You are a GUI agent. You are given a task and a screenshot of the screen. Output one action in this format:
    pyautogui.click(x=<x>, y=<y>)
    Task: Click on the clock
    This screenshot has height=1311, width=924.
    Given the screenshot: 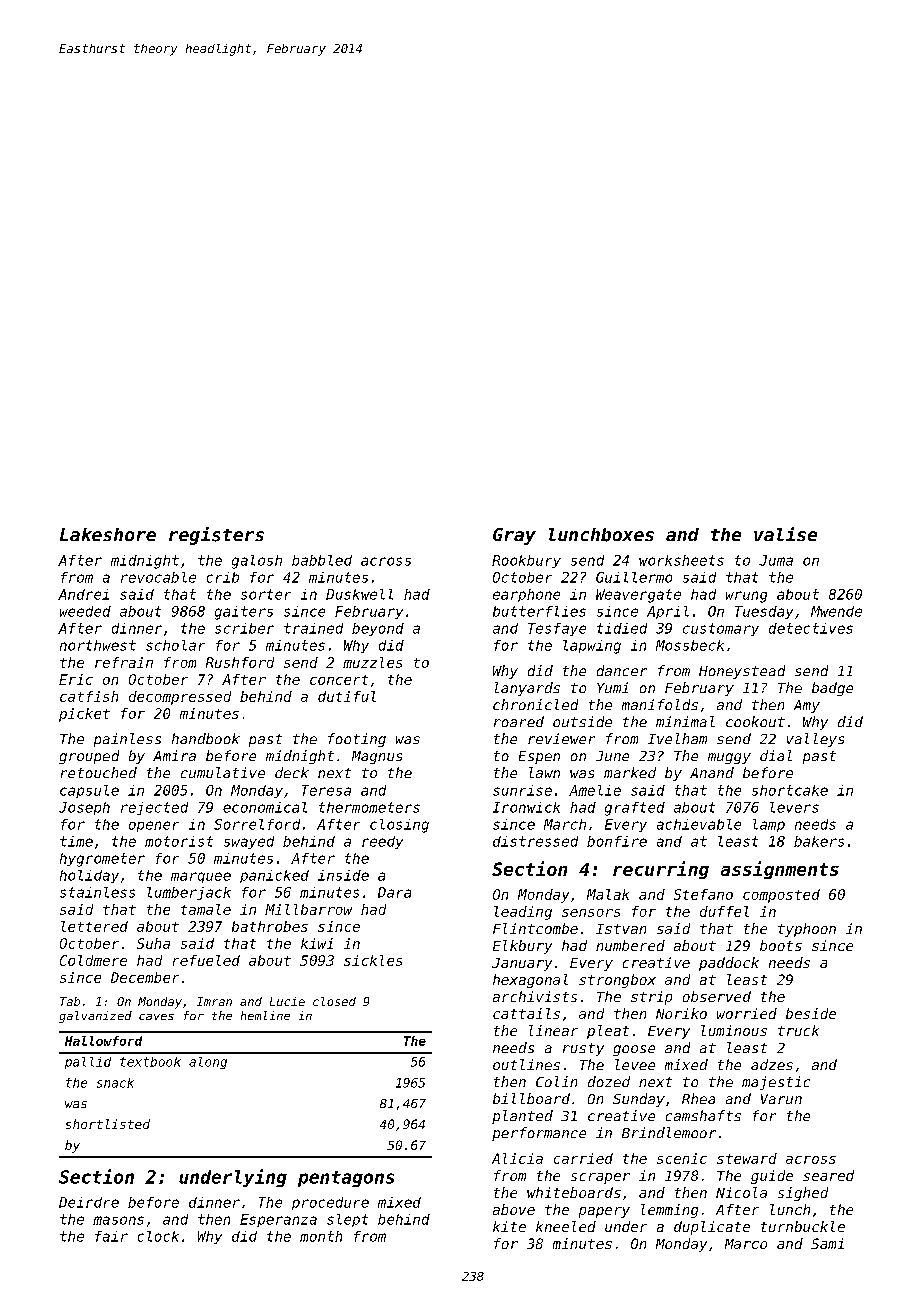 What is the action you would take?
    pyautogui.click(x=158, y=1236)
